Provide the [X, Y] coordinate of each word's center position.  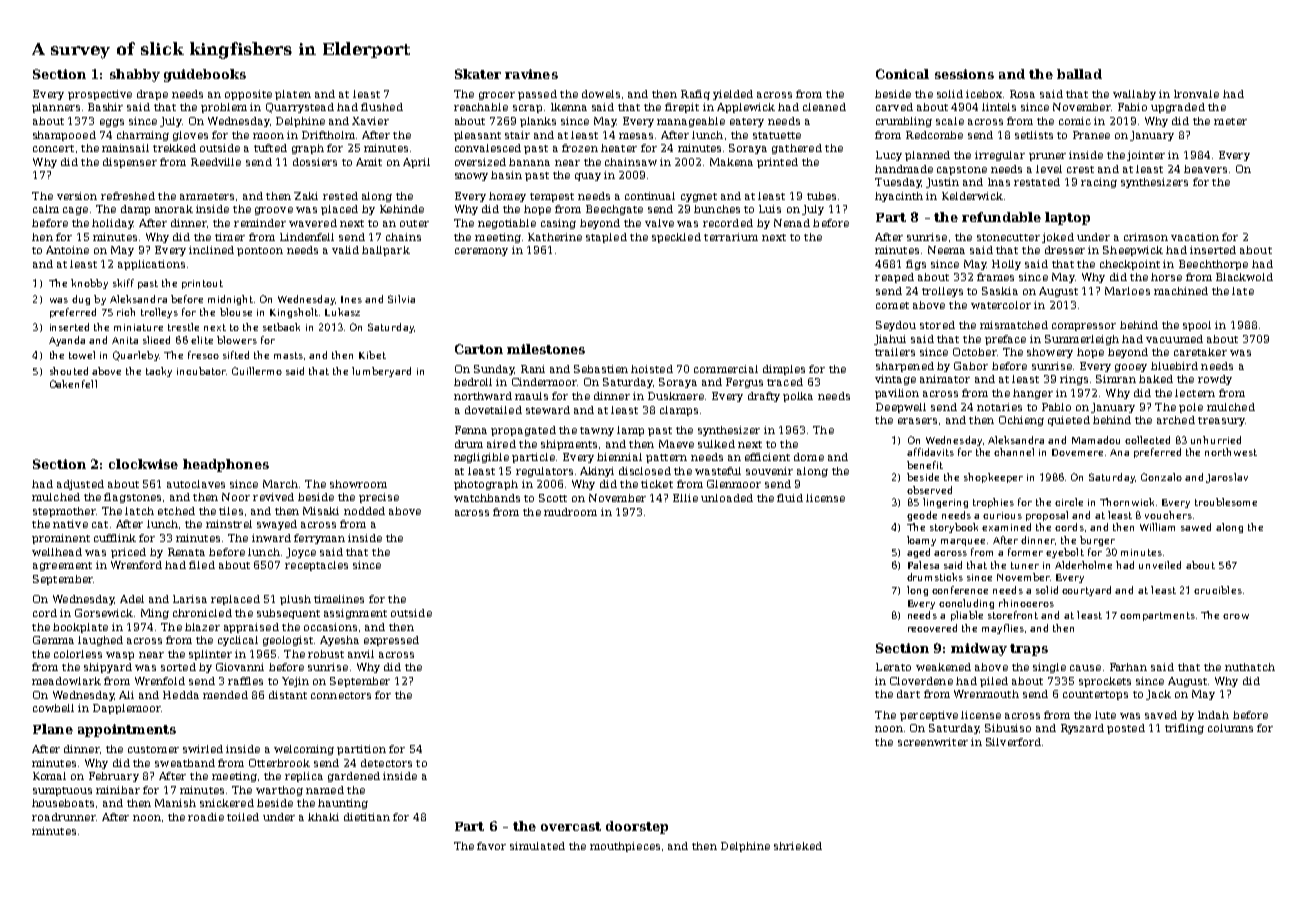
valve [659, 223]
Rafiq [695, 95]
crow [1236, 616]
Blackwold [1244, 277]
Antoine [67, 250]
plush [295, 600]
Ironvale [1196, 94]
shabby [135, 75]
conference [960, 590]
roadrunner [64, 817]
